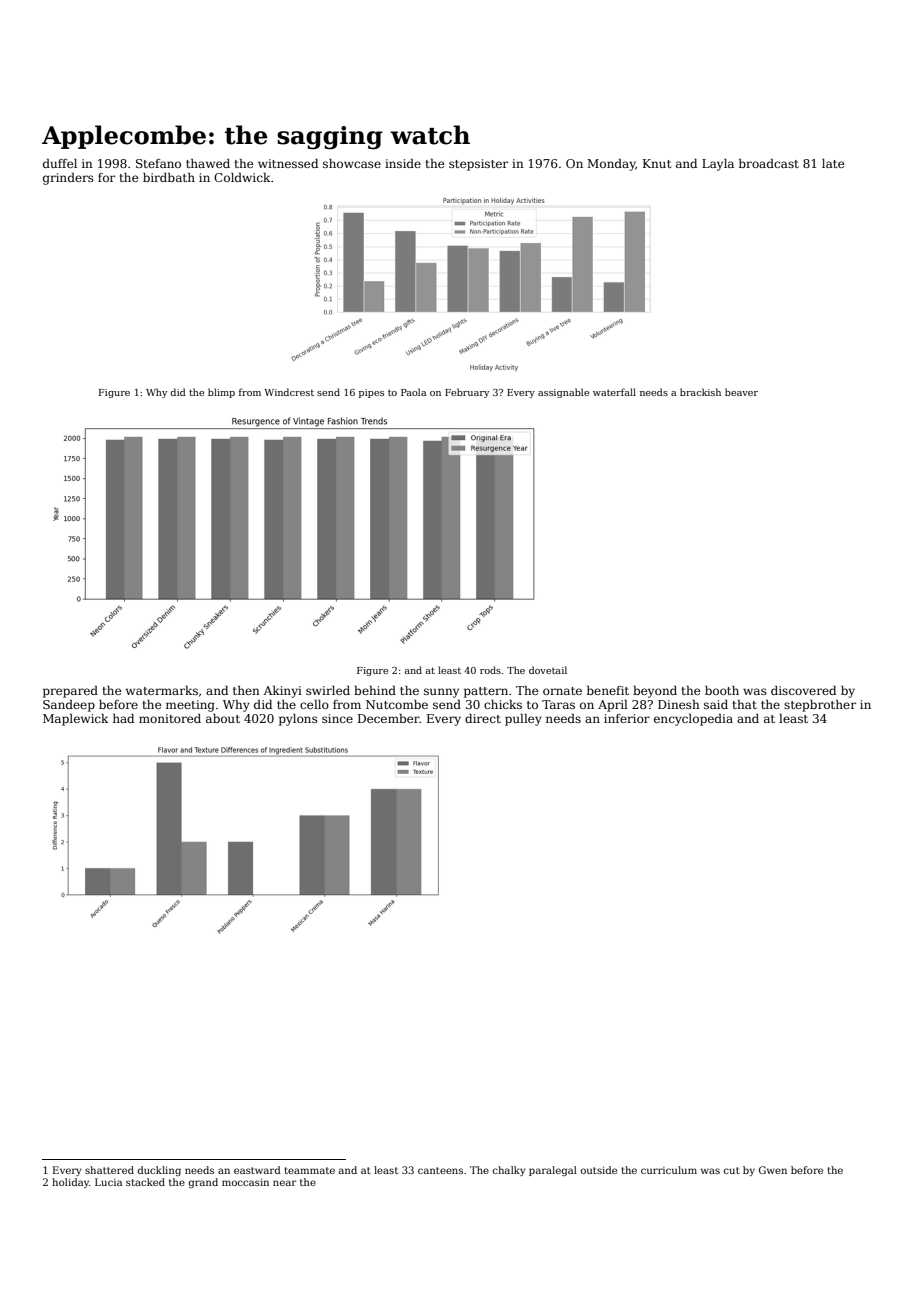  Describe the element at coordinates (523, 720) in the document. I see `pulley` at that location.
